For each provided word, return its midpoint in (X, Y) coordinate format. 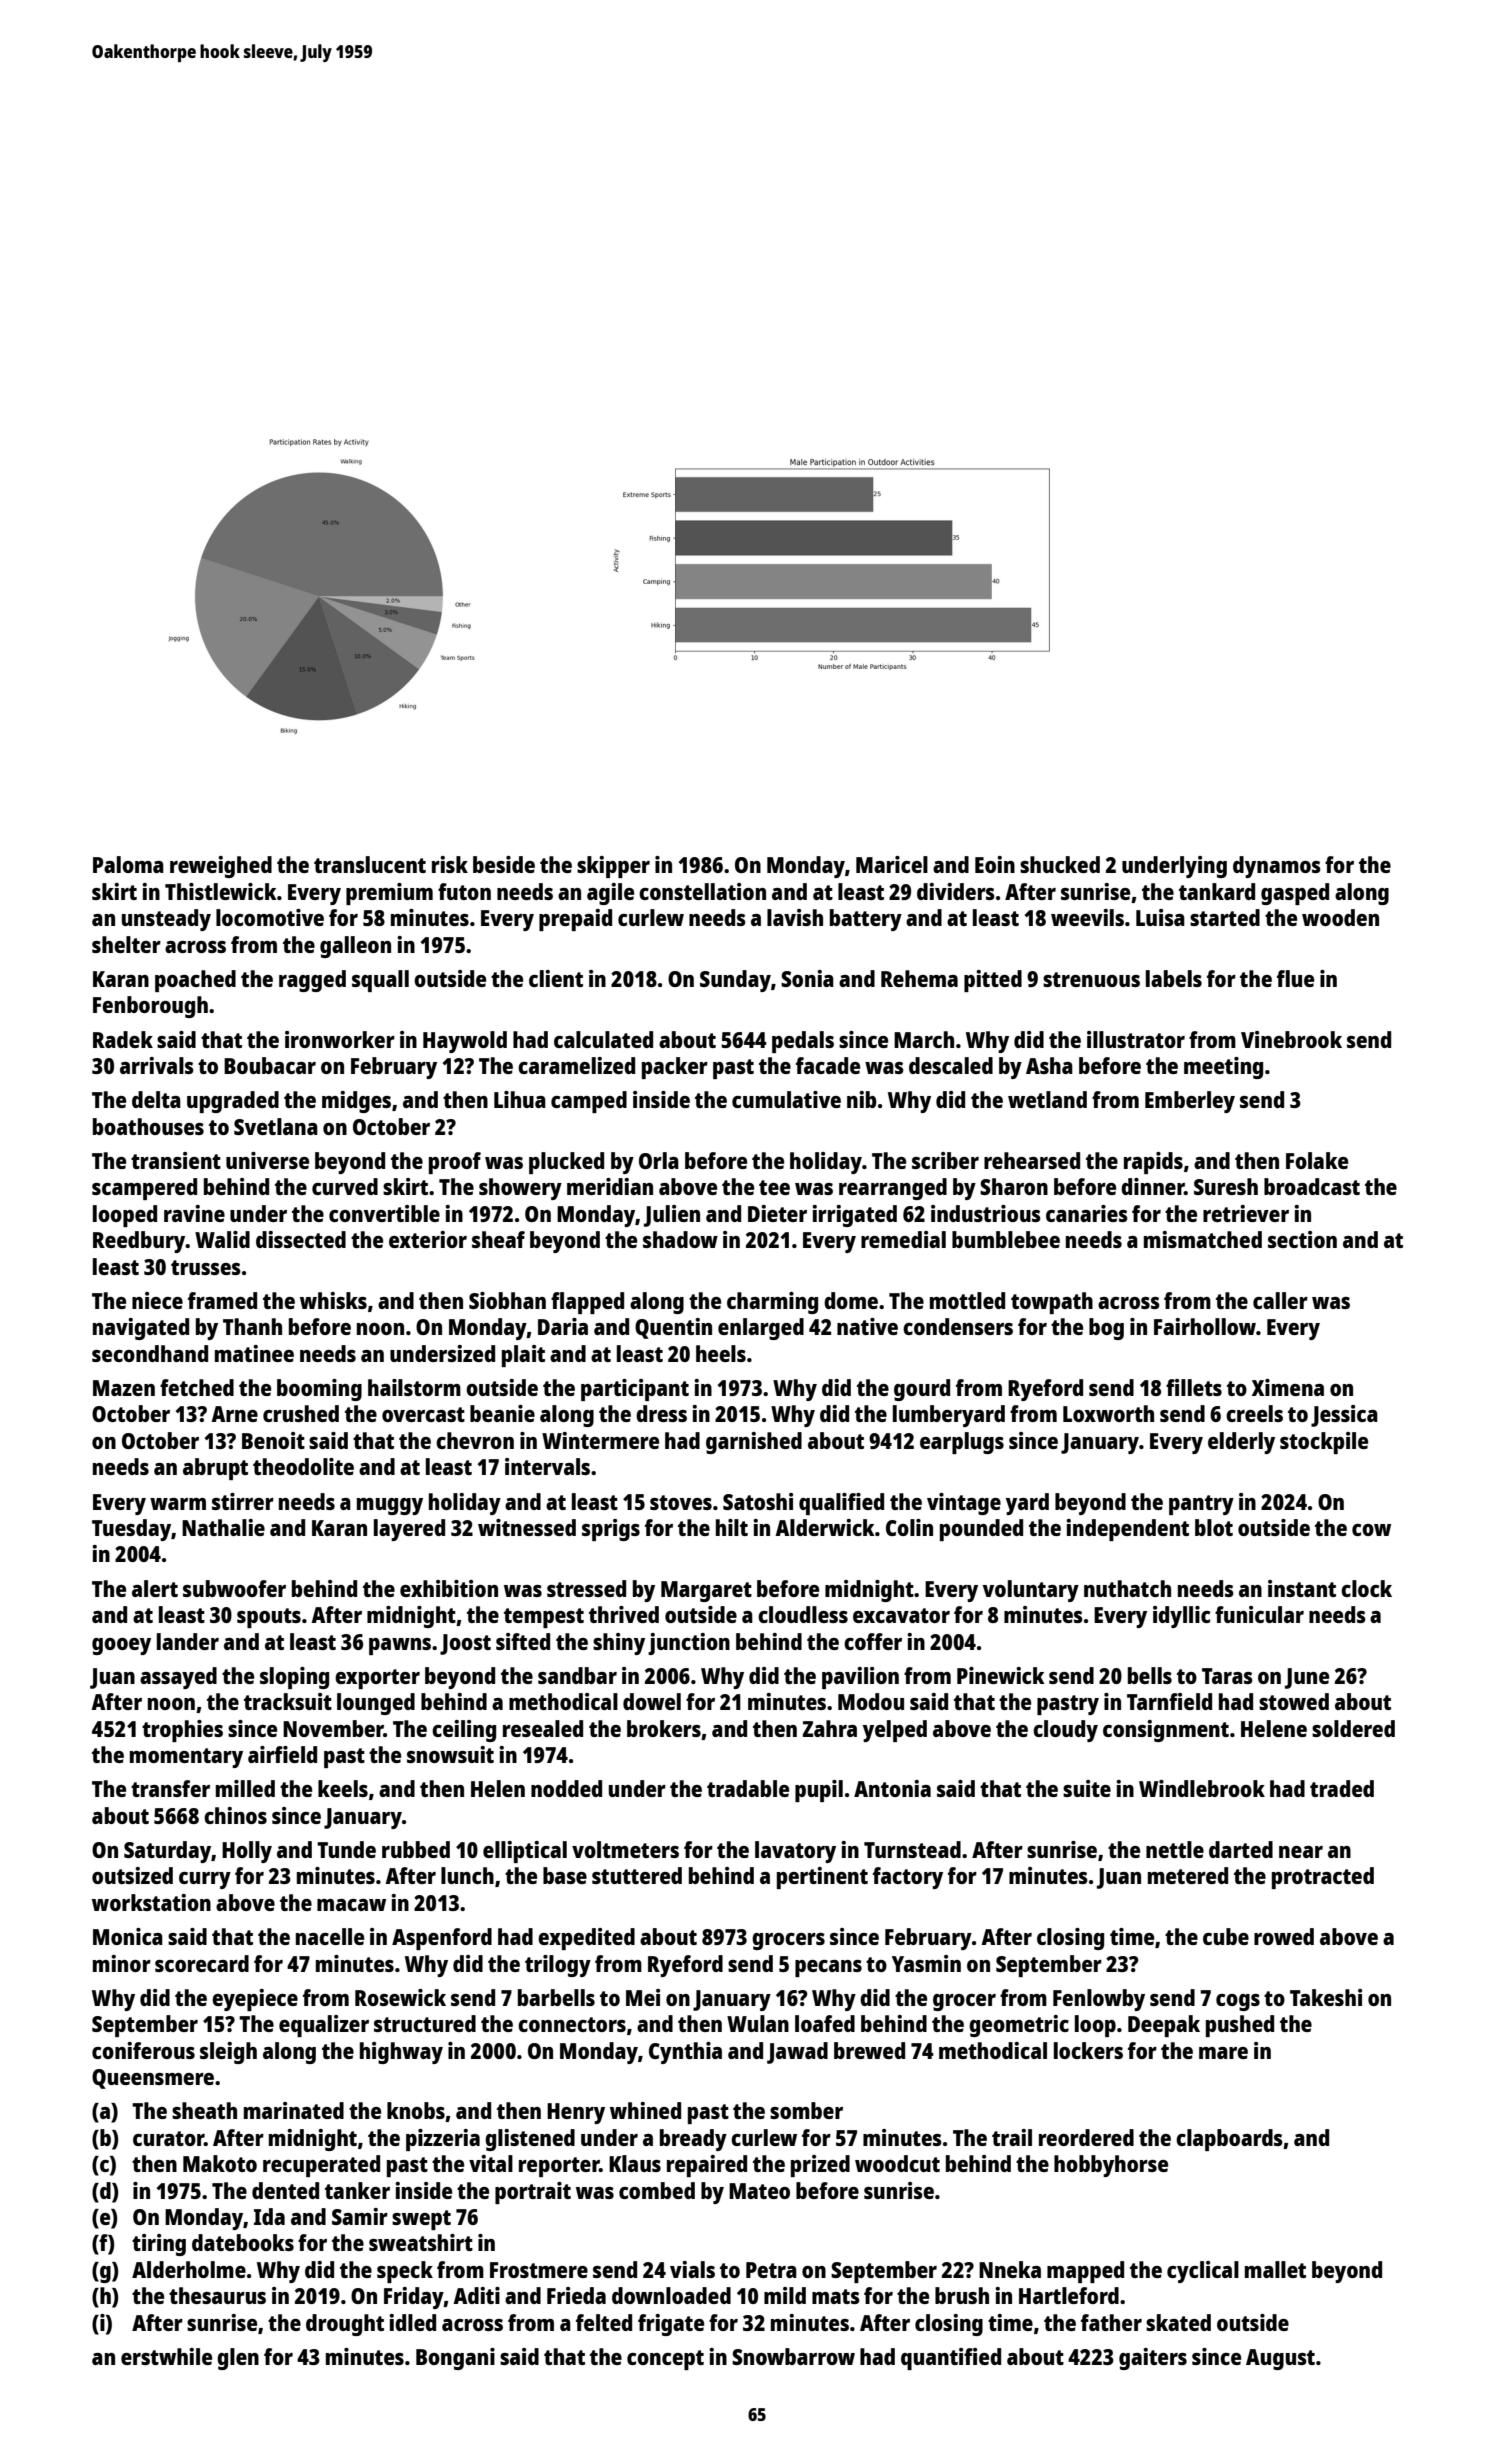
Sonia (807, 978)
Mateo (759, 2191)
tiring (159, 2245)
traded (1342, 1788)
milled (245, 1788)
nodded (566, 1788)
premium (389, 894)
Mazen (124, 1388)
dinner (1153, 1186)
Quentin (673, 1328)
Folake (1317, 1160)
